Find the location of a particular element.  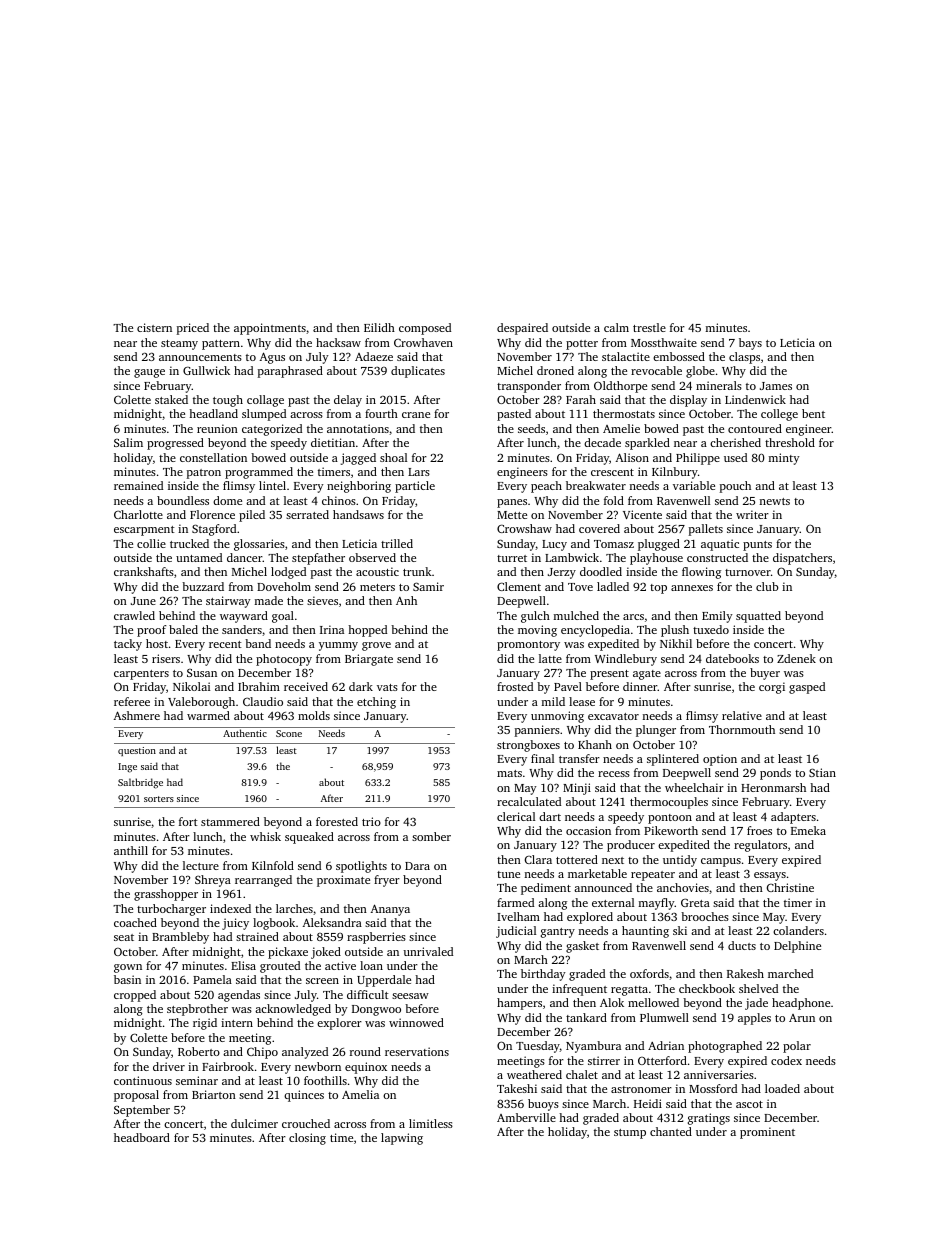

closing is located at coordinates (307, 1139).
